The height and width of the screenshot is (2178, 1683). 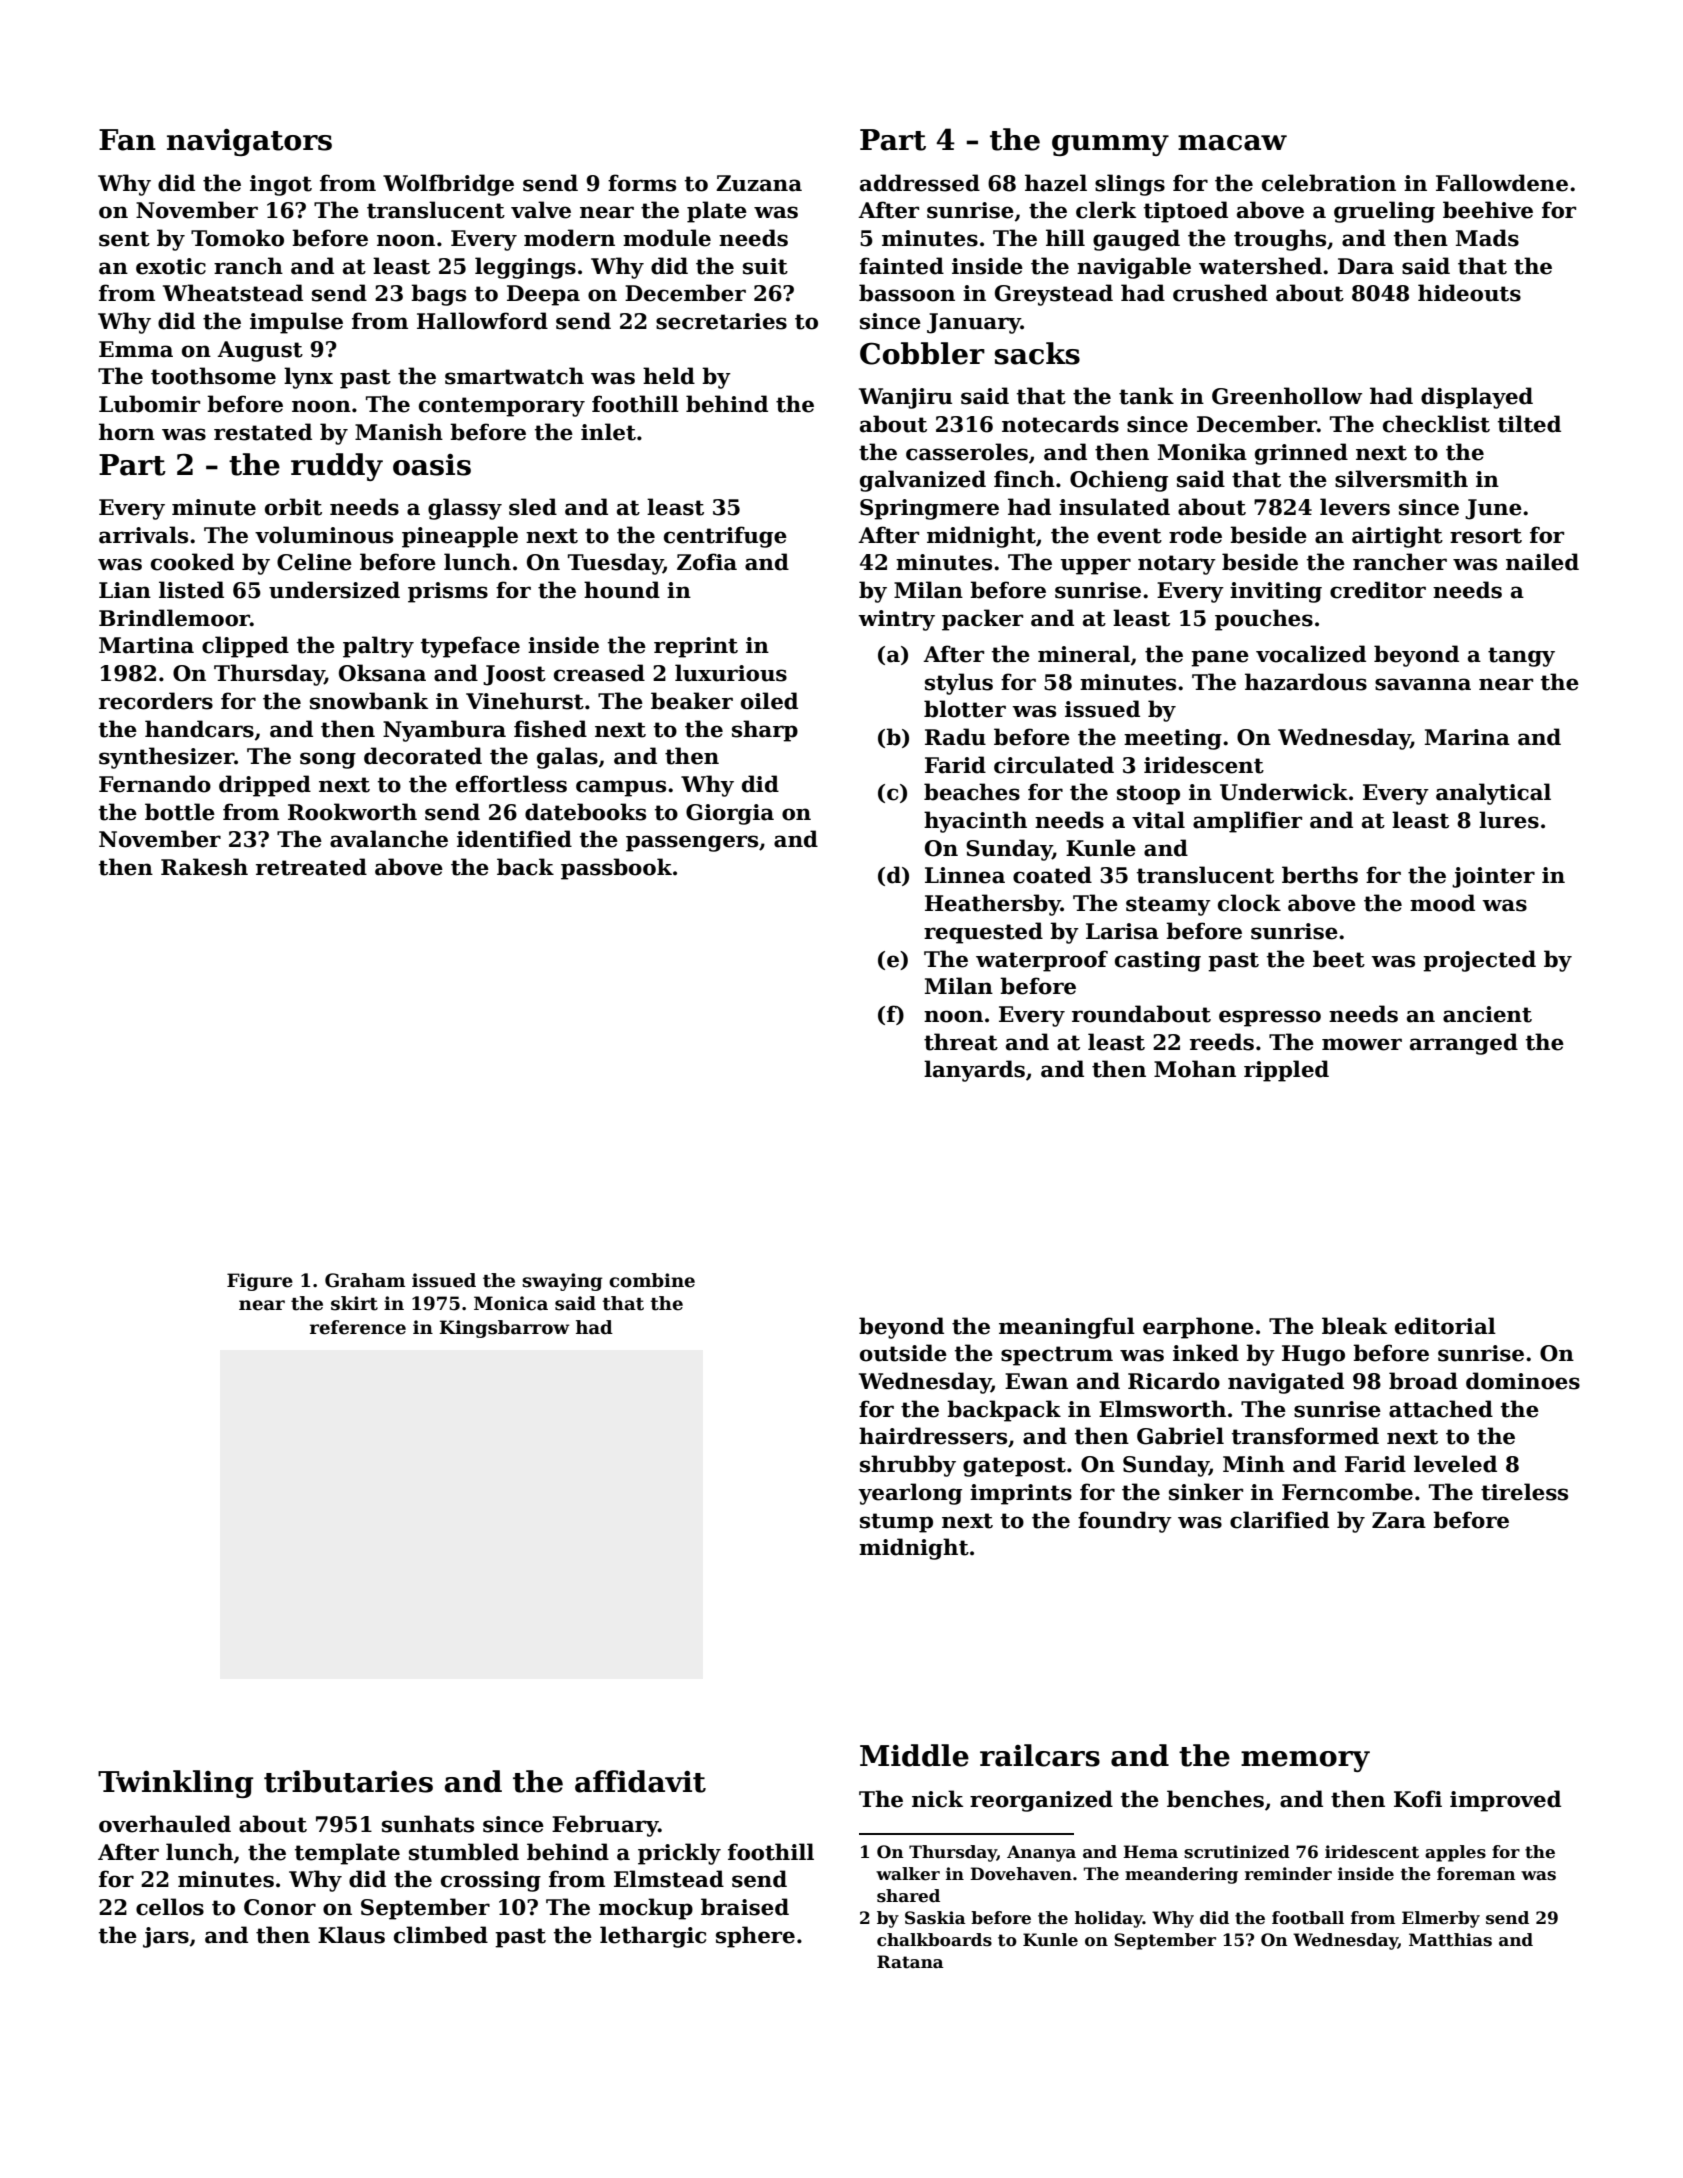 What do you see at coordinates (1276, 592) in the screenshot?
I see `inviting` at bounding box center [1276, 592].
